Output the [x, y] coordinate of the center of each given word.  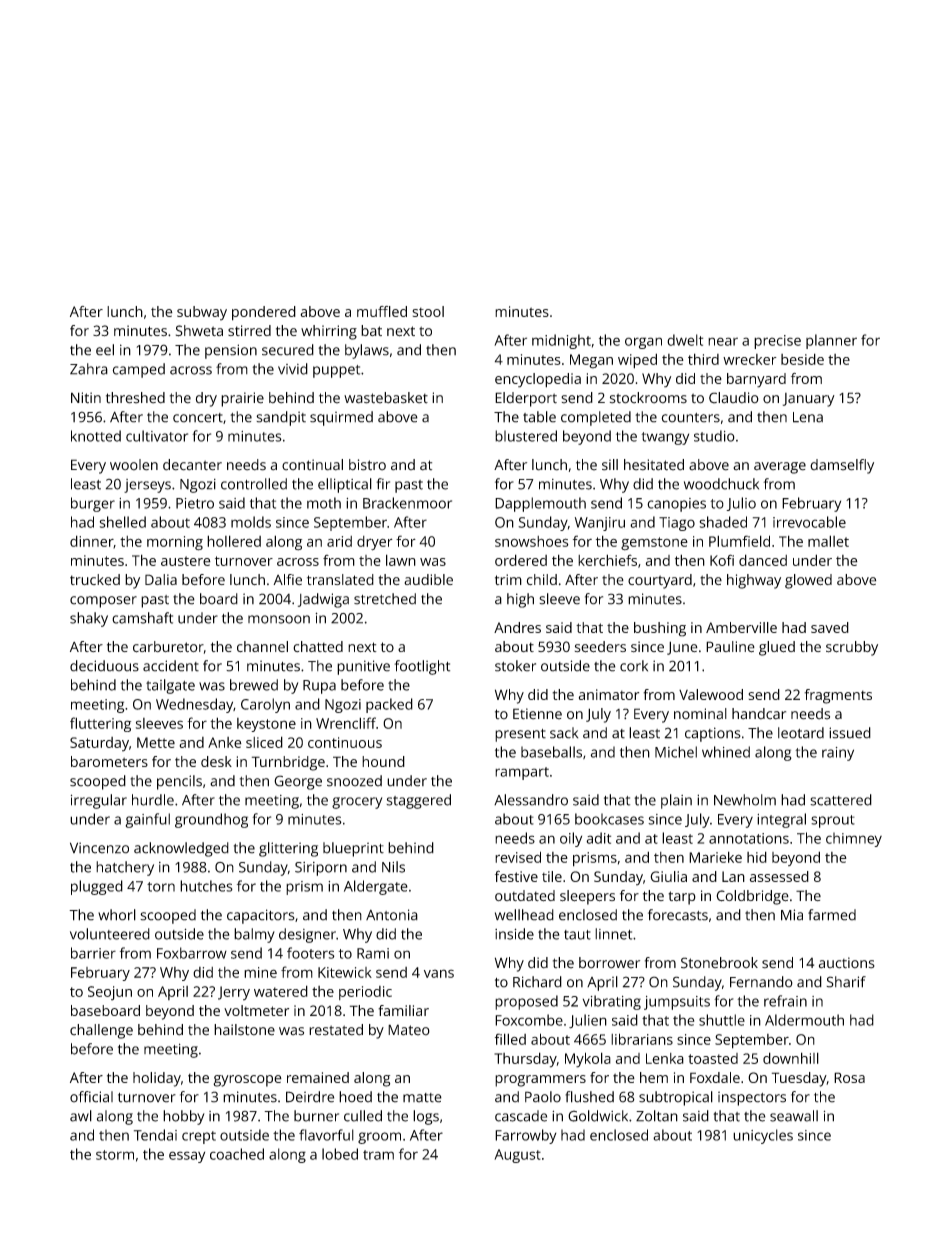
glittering [288, 849]
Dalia [161, 579]
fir [383, 484]
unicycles [763, 1136]
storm [115, 1155]
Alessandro [531, 800]
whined [726, 752]
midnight [561, 341]
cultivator [157, 436]
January [809, 400]
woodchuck [721, 484]
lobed [340, 1154]
